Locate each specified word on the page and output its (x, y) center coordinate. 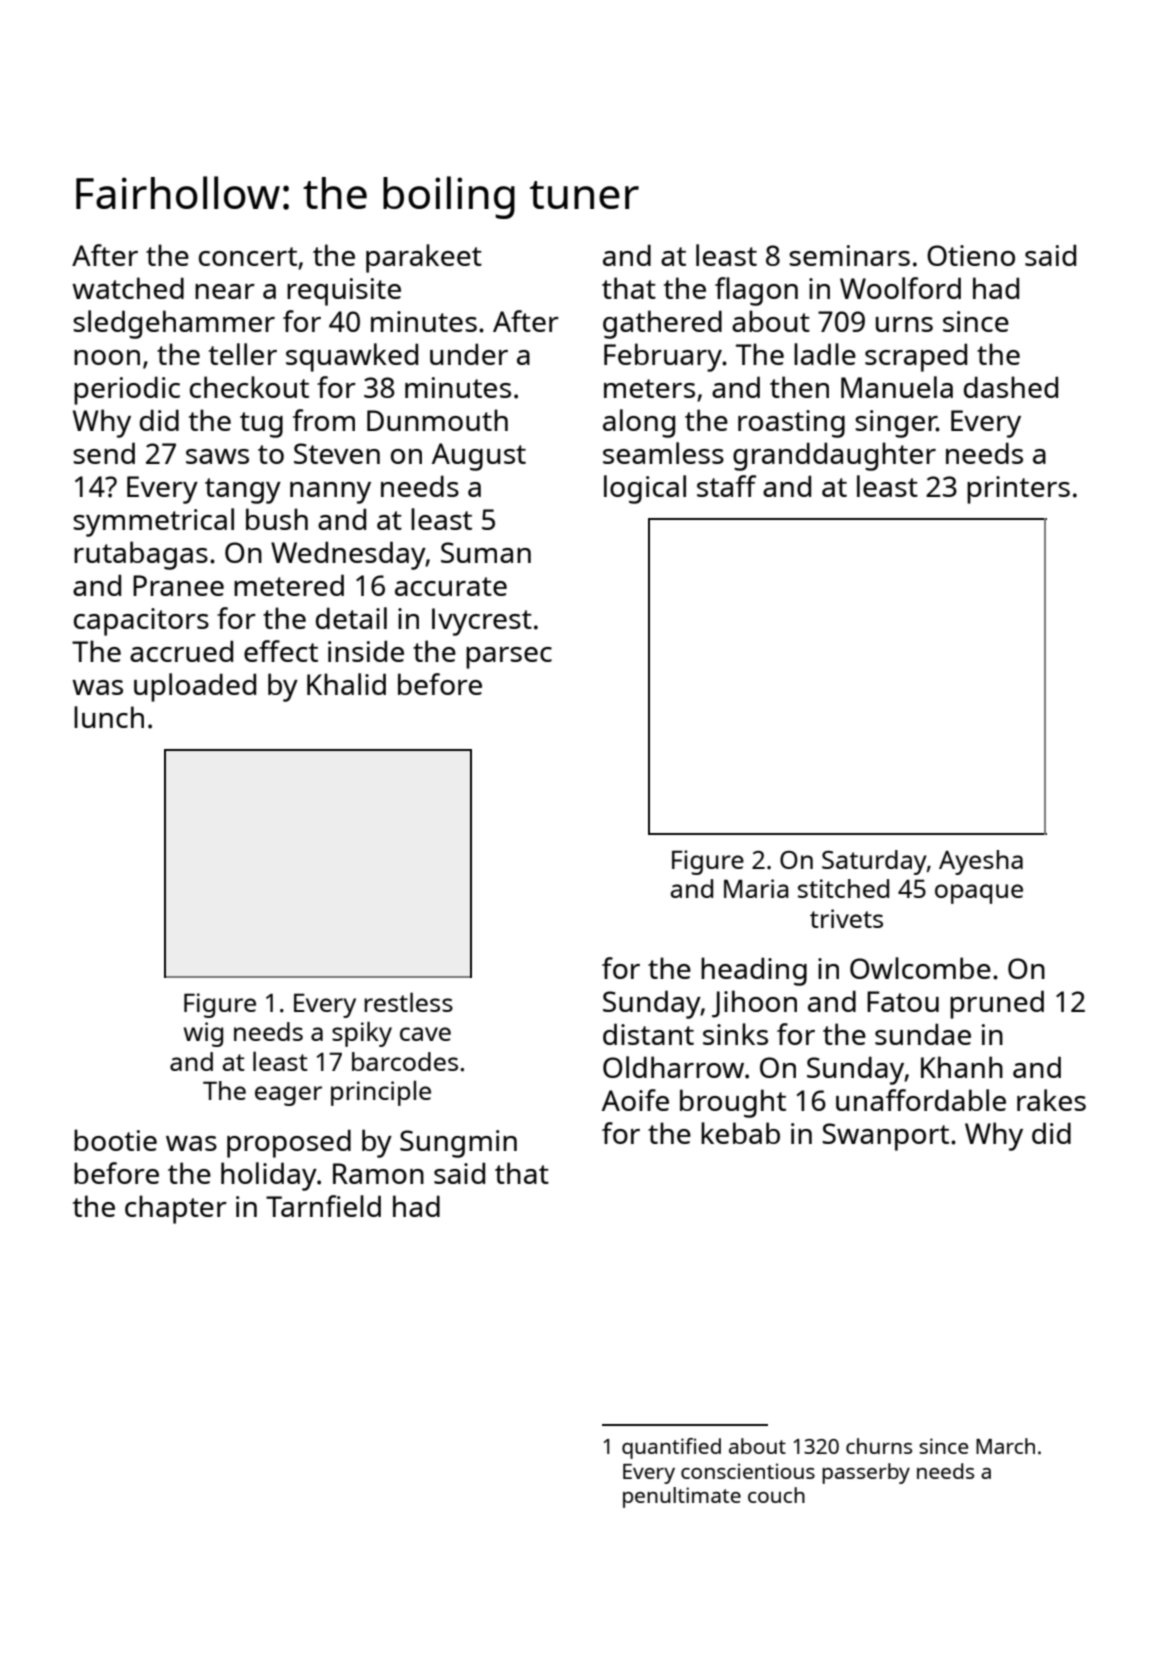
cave (425, 1034)
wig (203, 1034)
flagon (756, 291)
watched (128, 288)
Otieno (971, 255)
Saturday (874, 862)
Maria (756, 888)
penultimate (682, 1497)
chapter (176, 1209)
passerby (866, 1473)
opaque (979, 894)
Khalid (346, 684)
